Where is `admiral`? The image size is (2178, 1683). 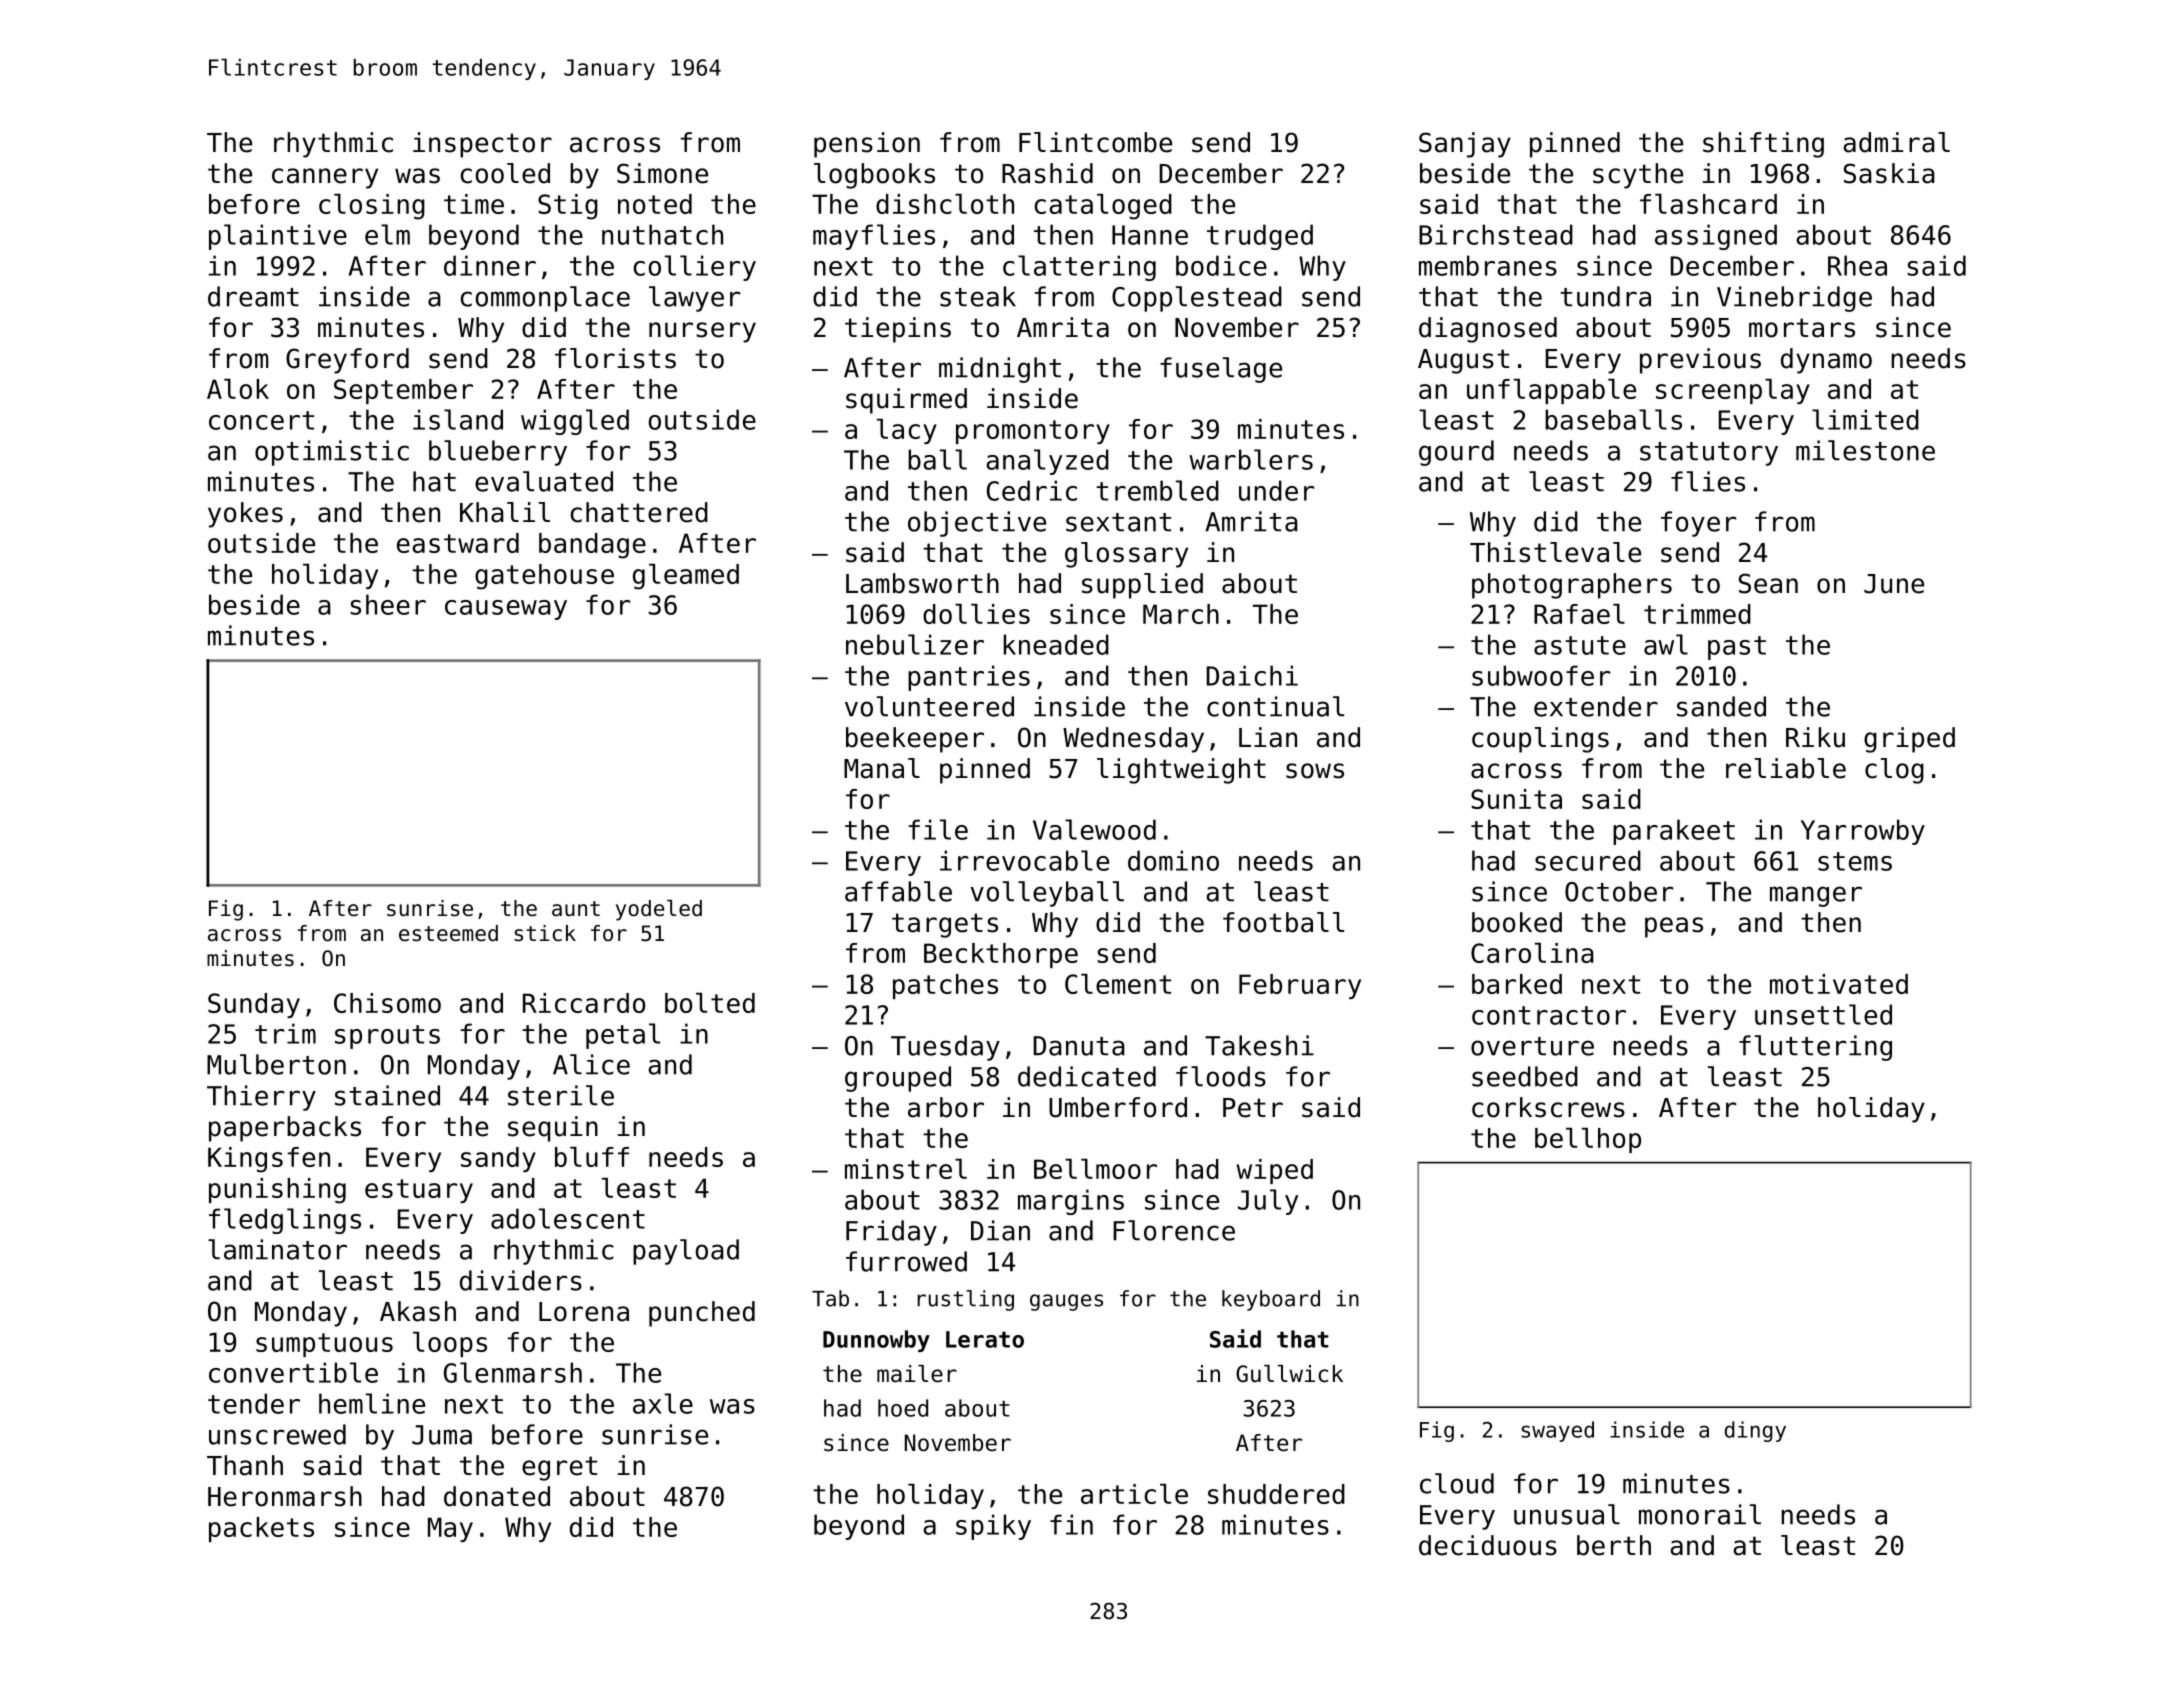 admiral is located at coordinates (1896, 142).
